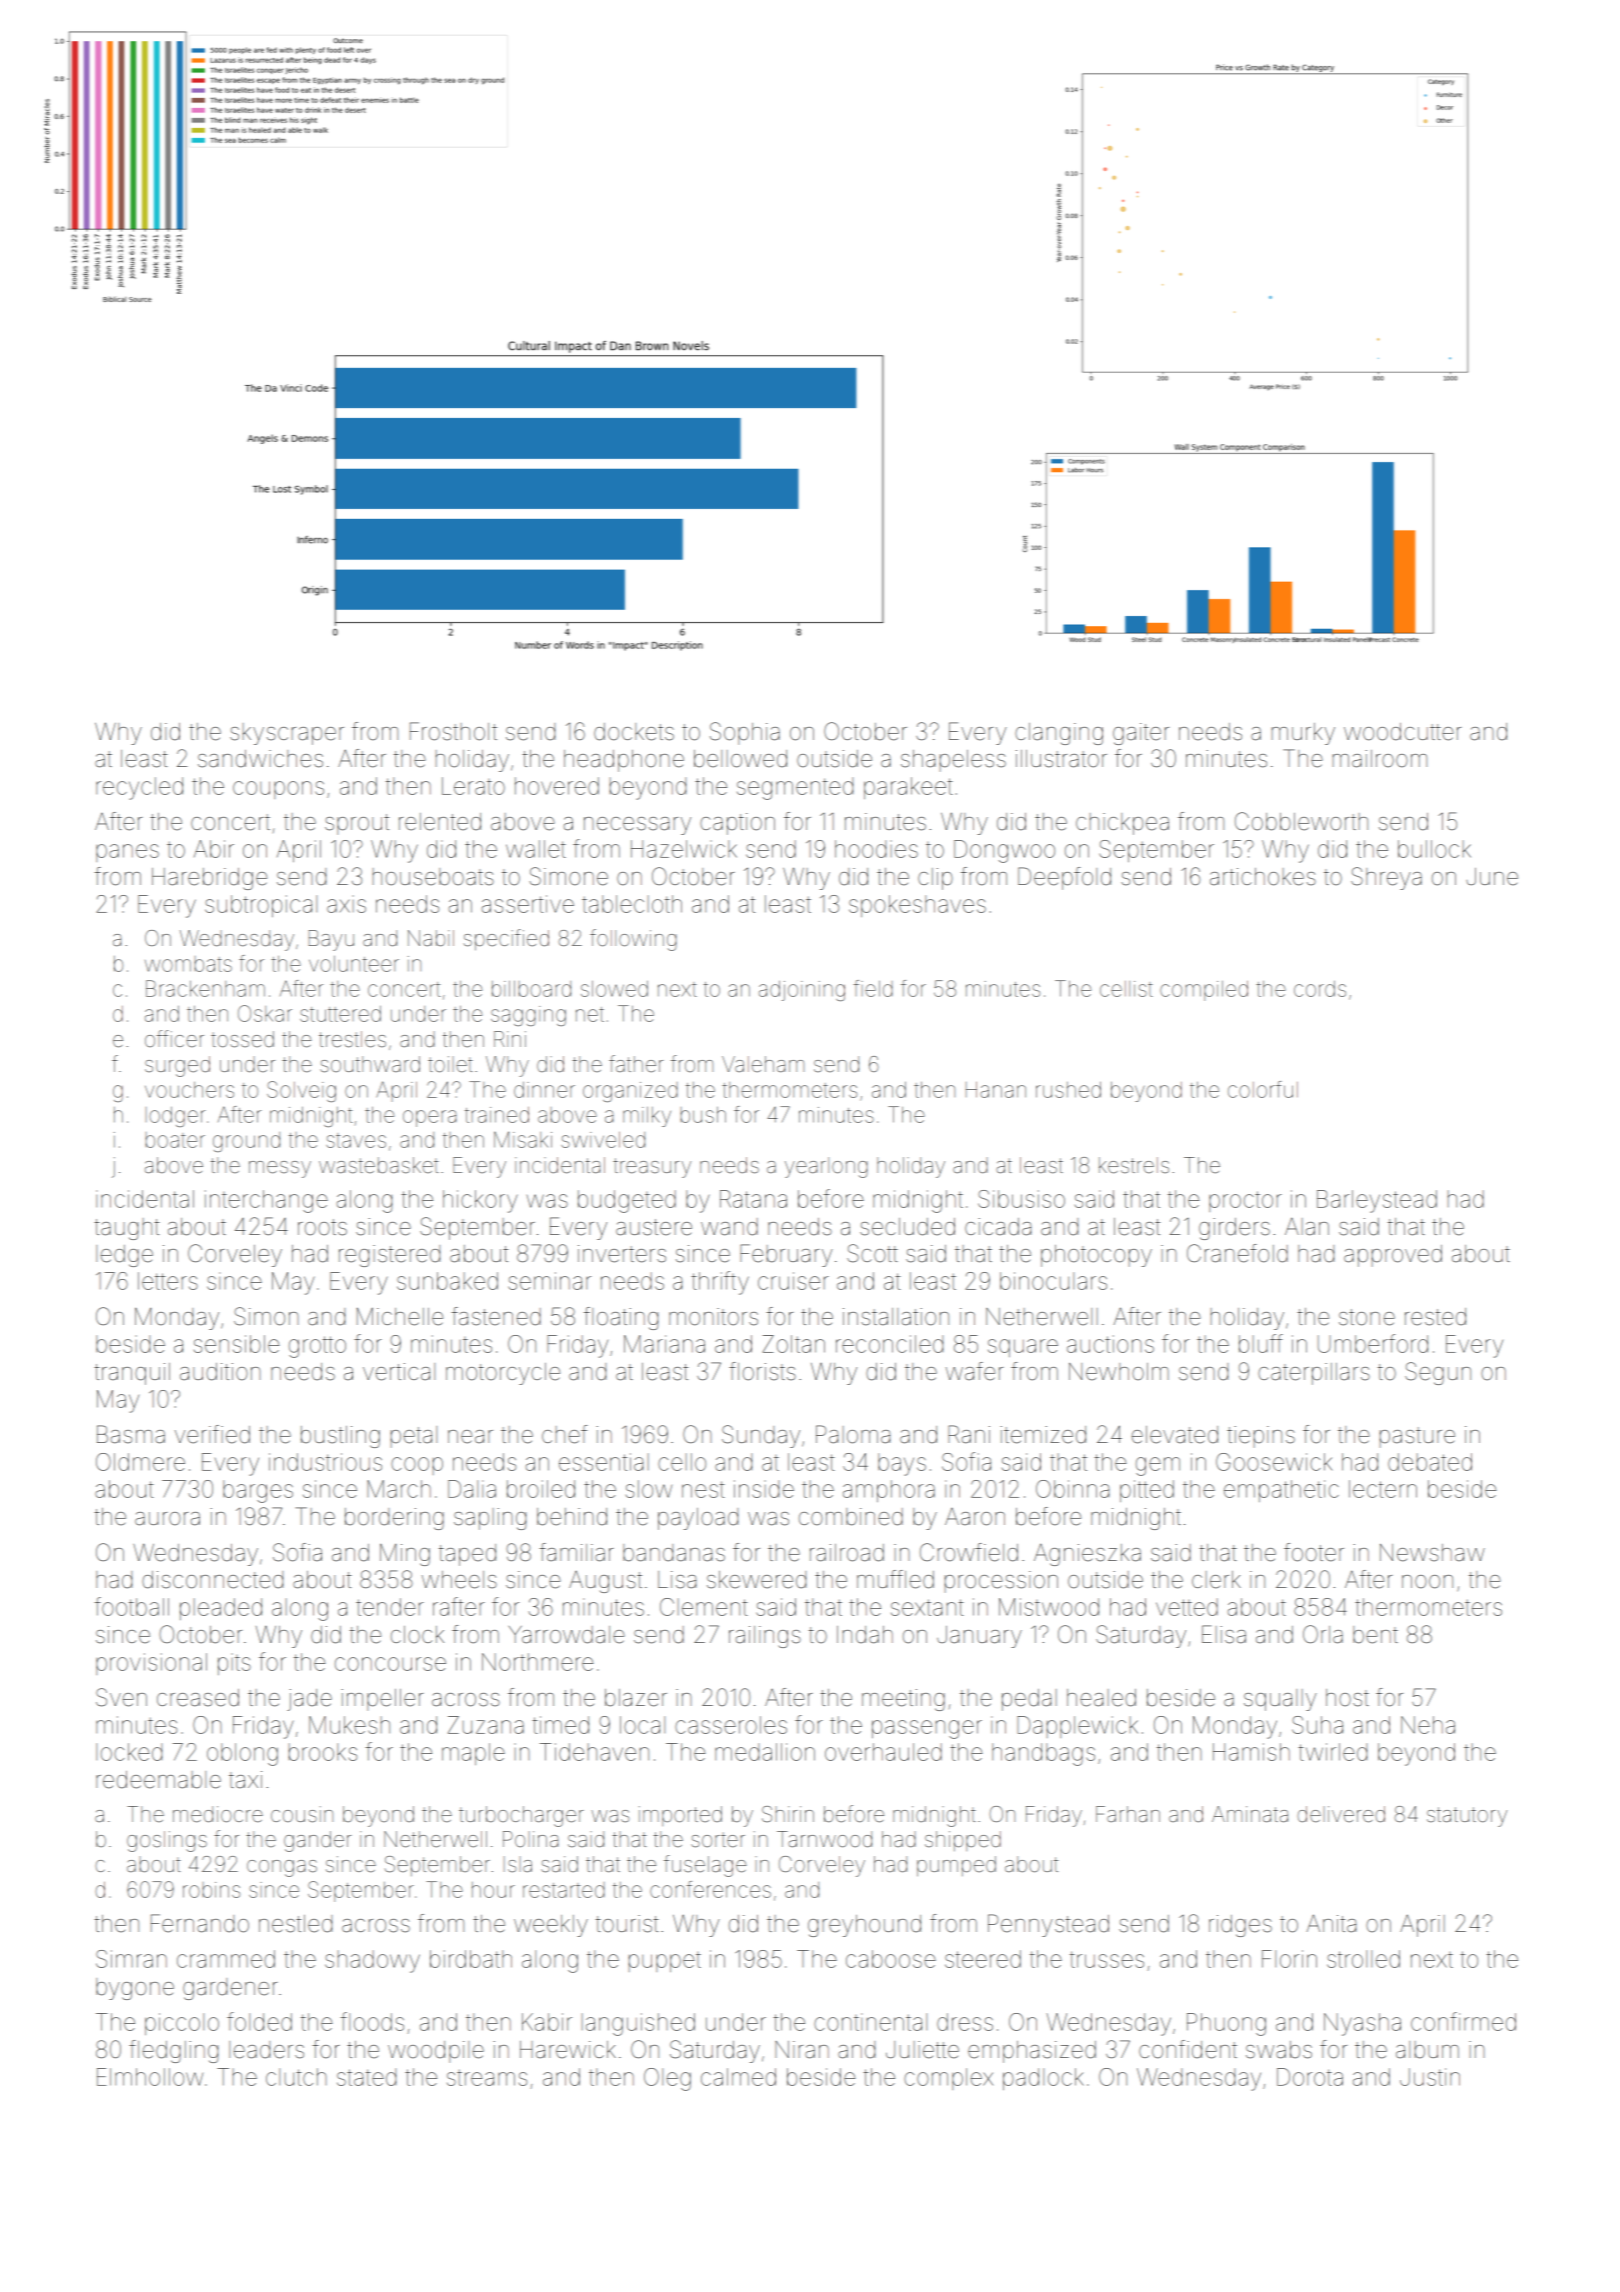 The height and width of the image is (2292, 1620). What do you see at coordinates (963, 1841) in the image?
I see `shipped` at bounding box center [963, 1841].
